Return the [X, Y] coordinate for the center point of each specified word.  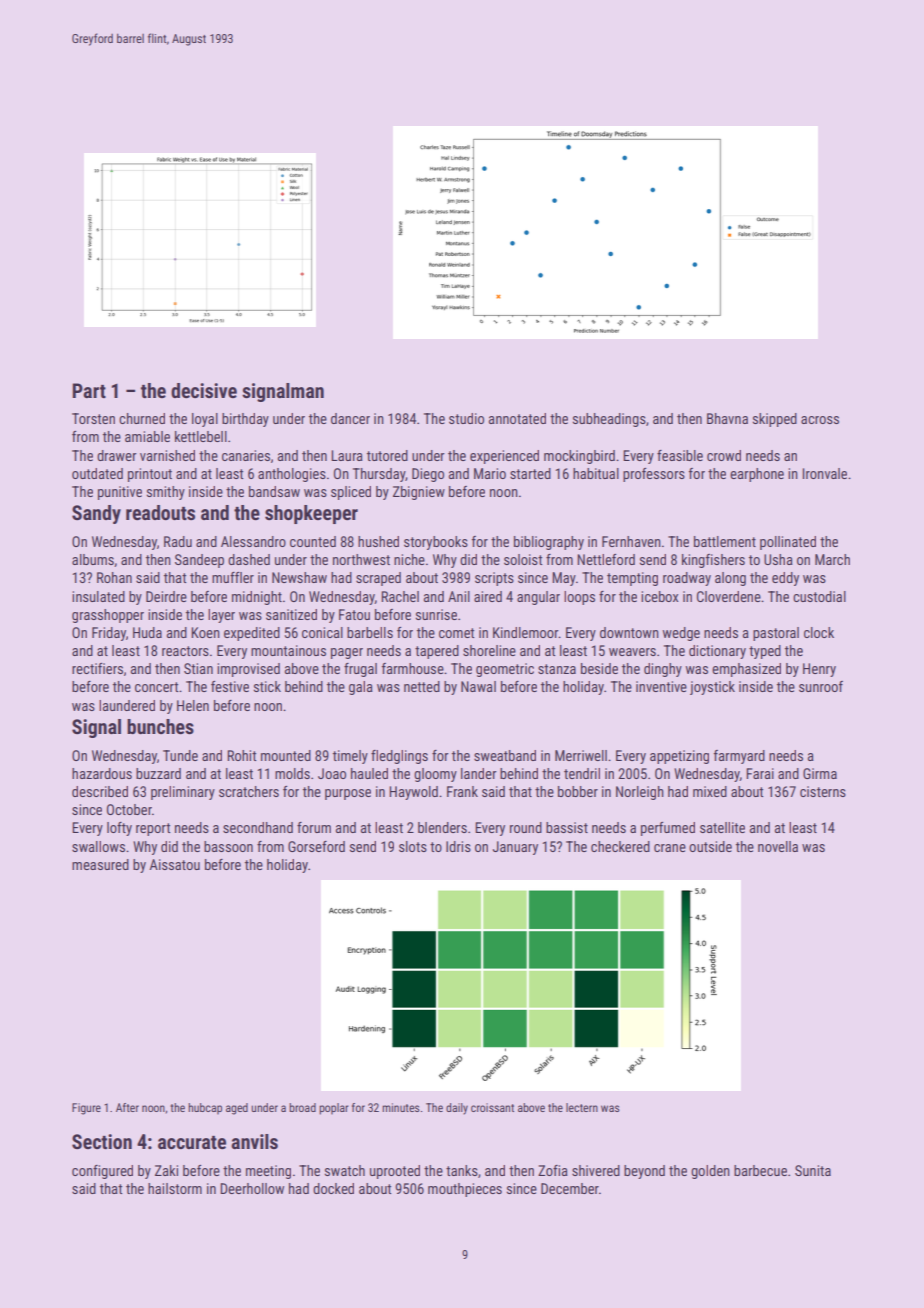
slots [413, 846]
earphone [757, 475]
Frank [462, 791]
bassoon [228, 846]
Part [89, 390]
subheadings [609, 420]
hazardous [102, 773]
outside [710, 846]
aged [237, 1109]
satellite [722, 827]
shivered [596, 1170]
